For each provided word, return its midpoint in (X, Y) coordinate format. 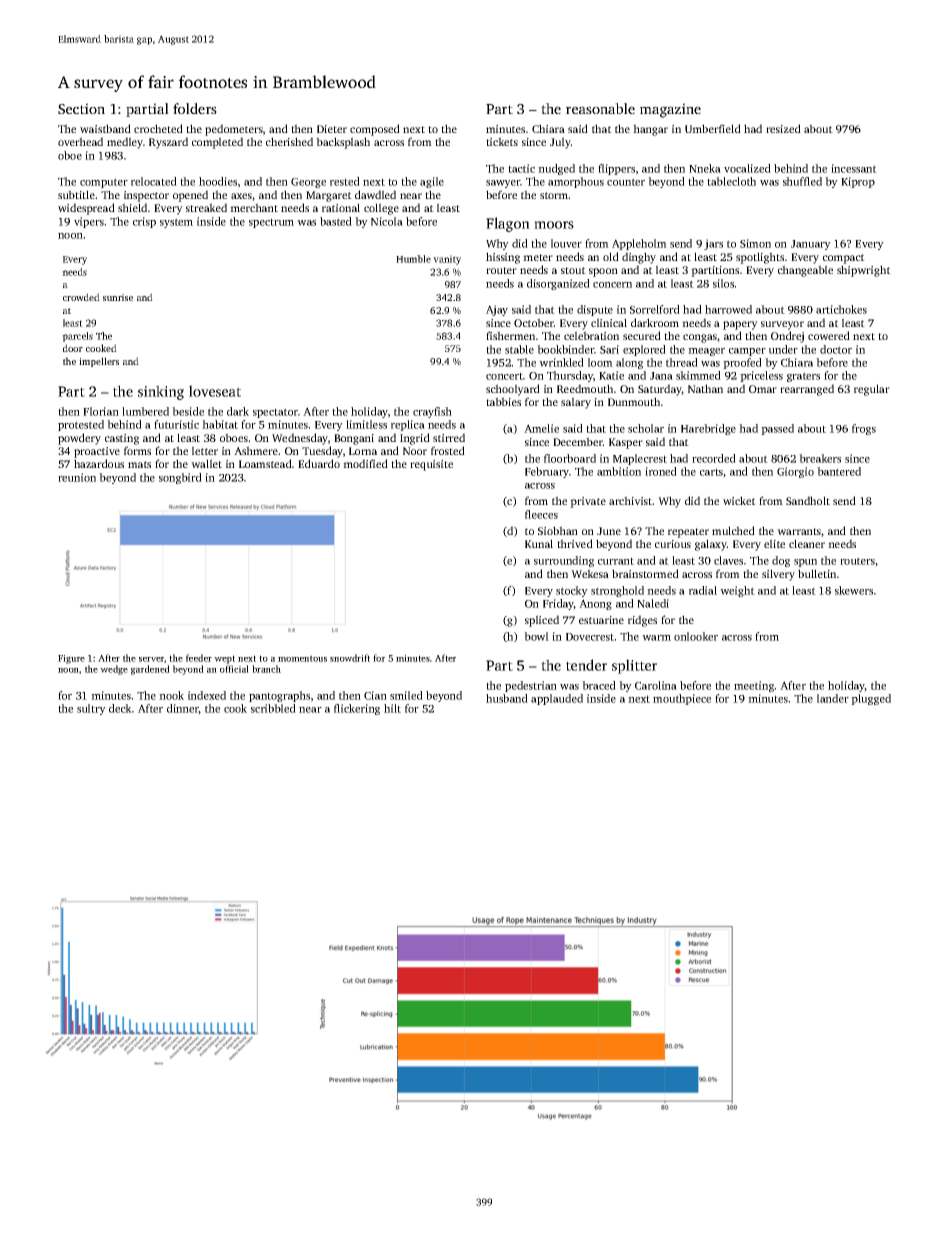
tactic (521, 168)
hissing (503, 258)
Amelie (541, 428)
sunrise (118, 297)
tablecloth (731, 181)
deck (120, 708)
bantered (839, 471)
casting (122, 439)
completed (217, 143)
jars (713, 244)
